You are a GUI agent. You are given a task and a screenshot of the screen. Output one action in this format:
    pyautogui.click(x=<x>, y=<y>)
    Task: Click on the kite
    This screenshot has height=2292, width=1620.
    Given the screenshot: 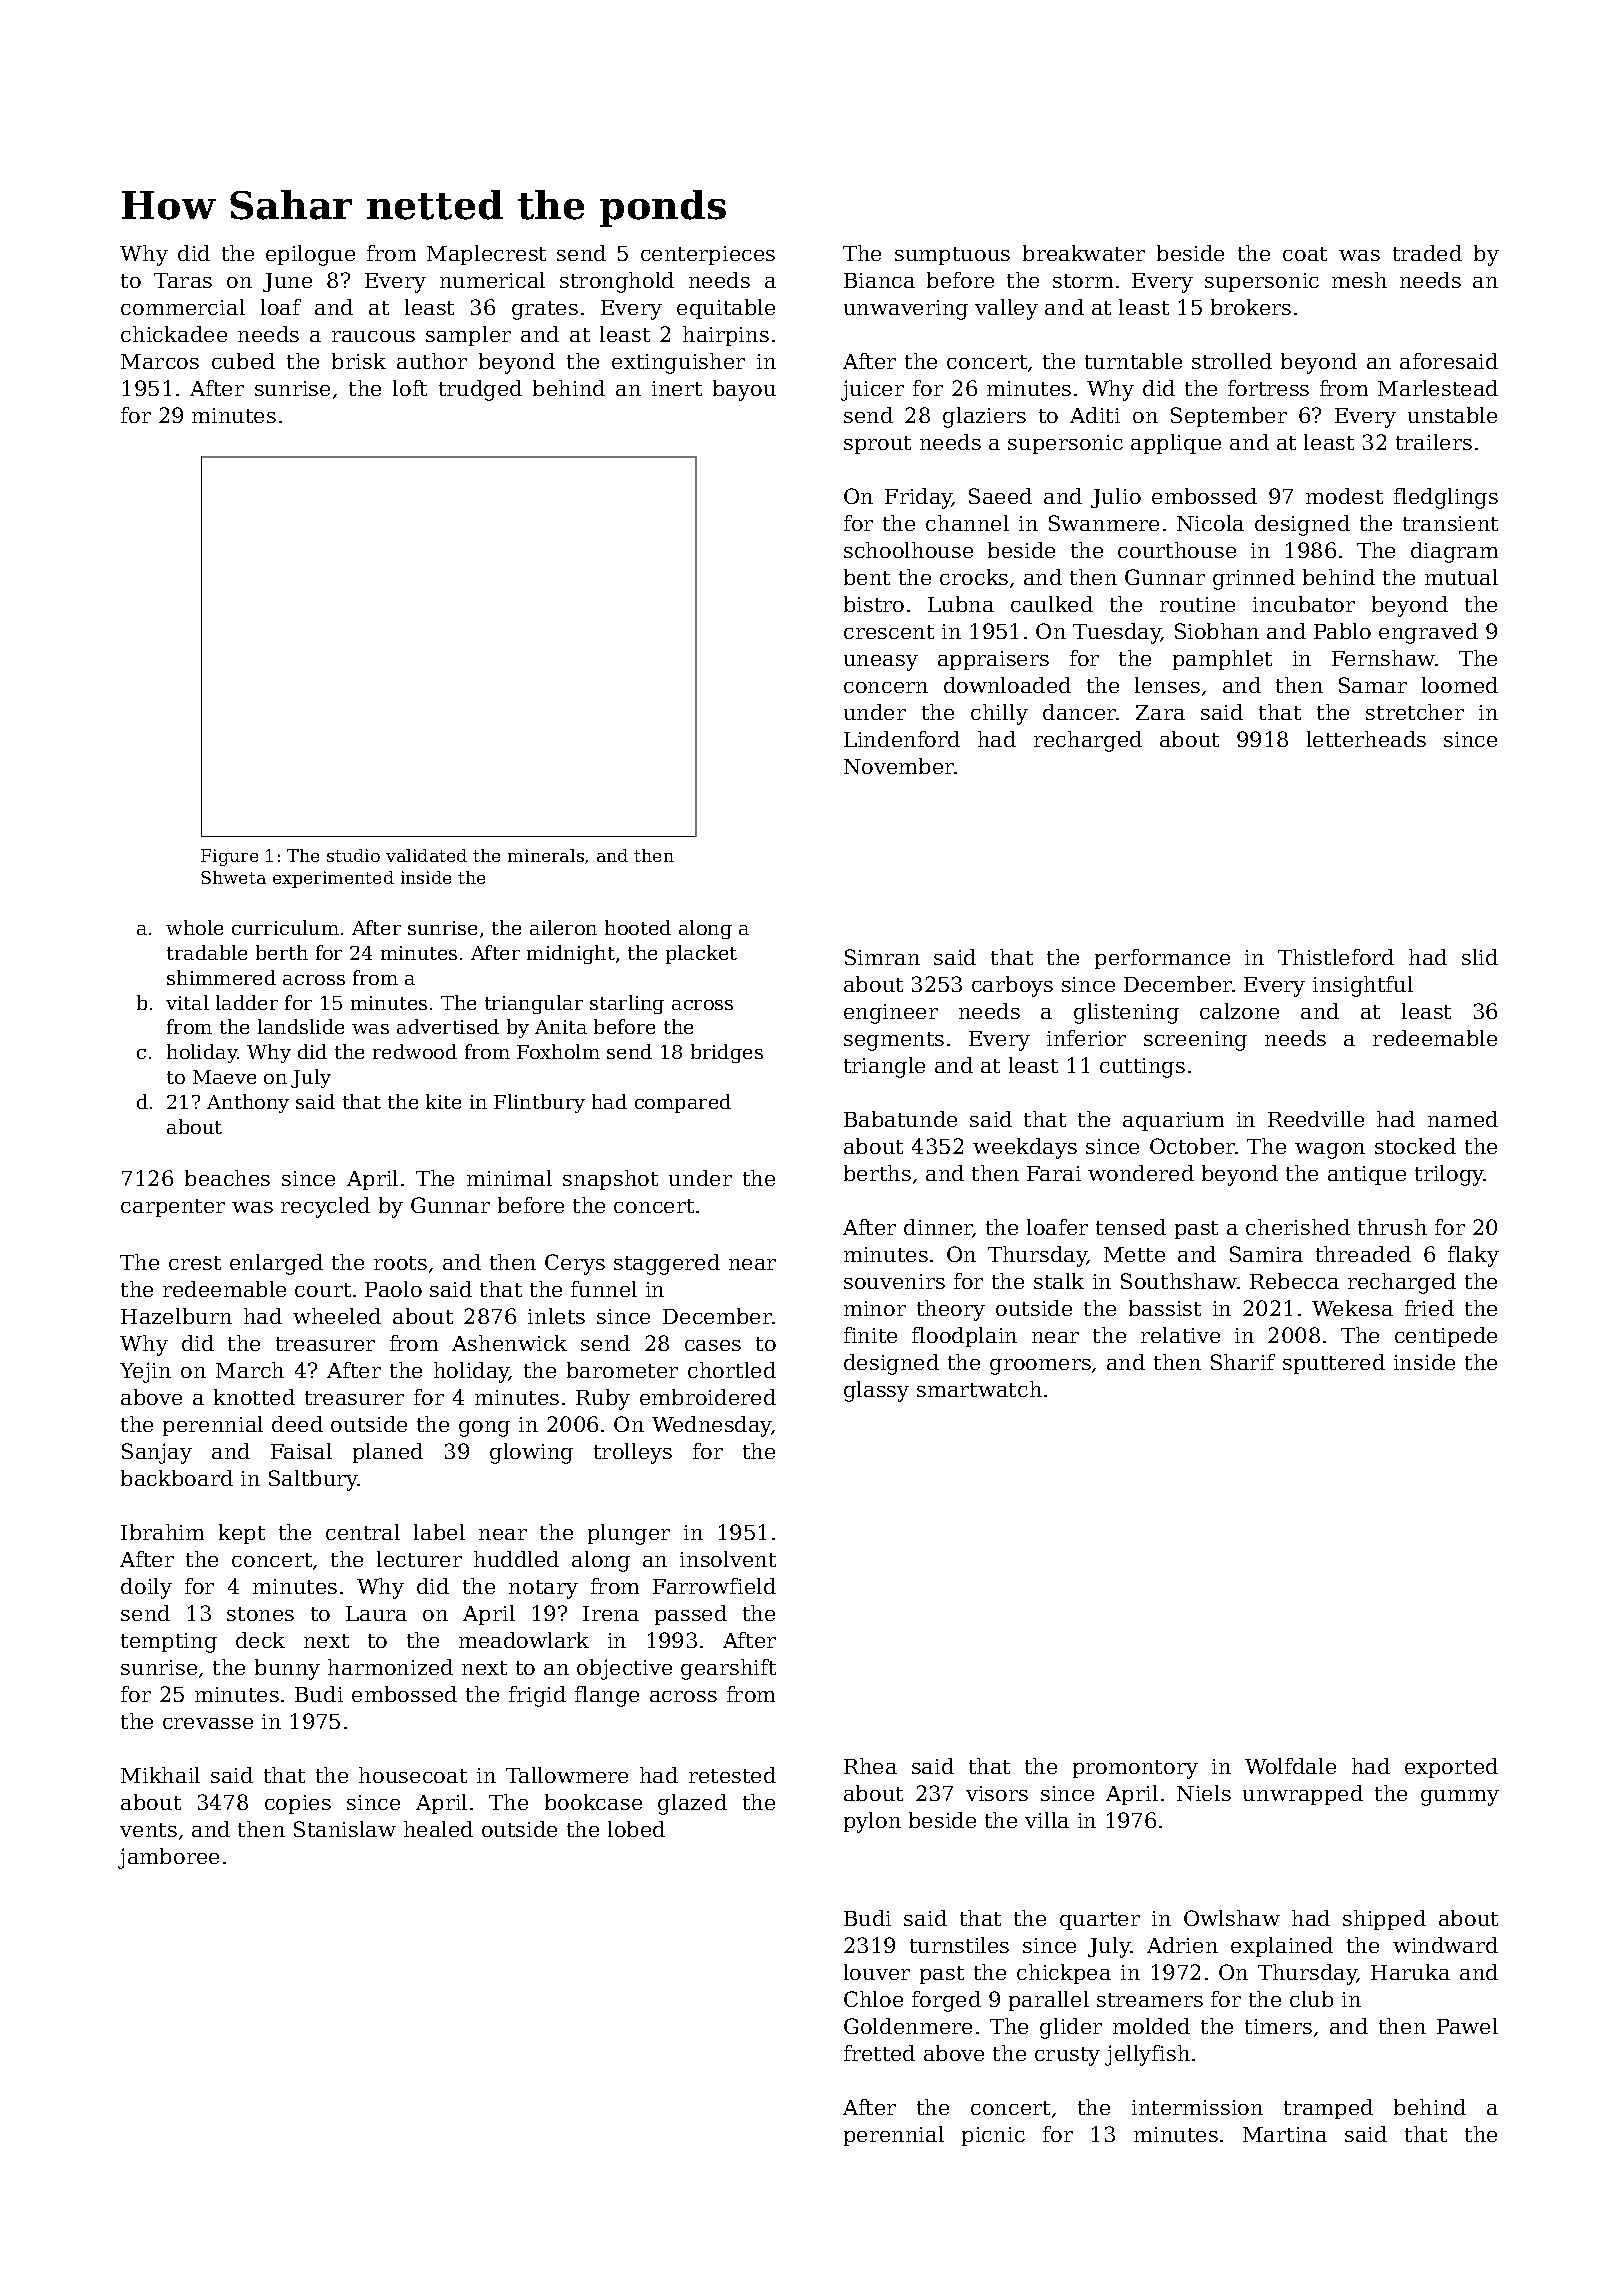 What is the action you would take?
    pyautogui.click(x=443, y=1101)
